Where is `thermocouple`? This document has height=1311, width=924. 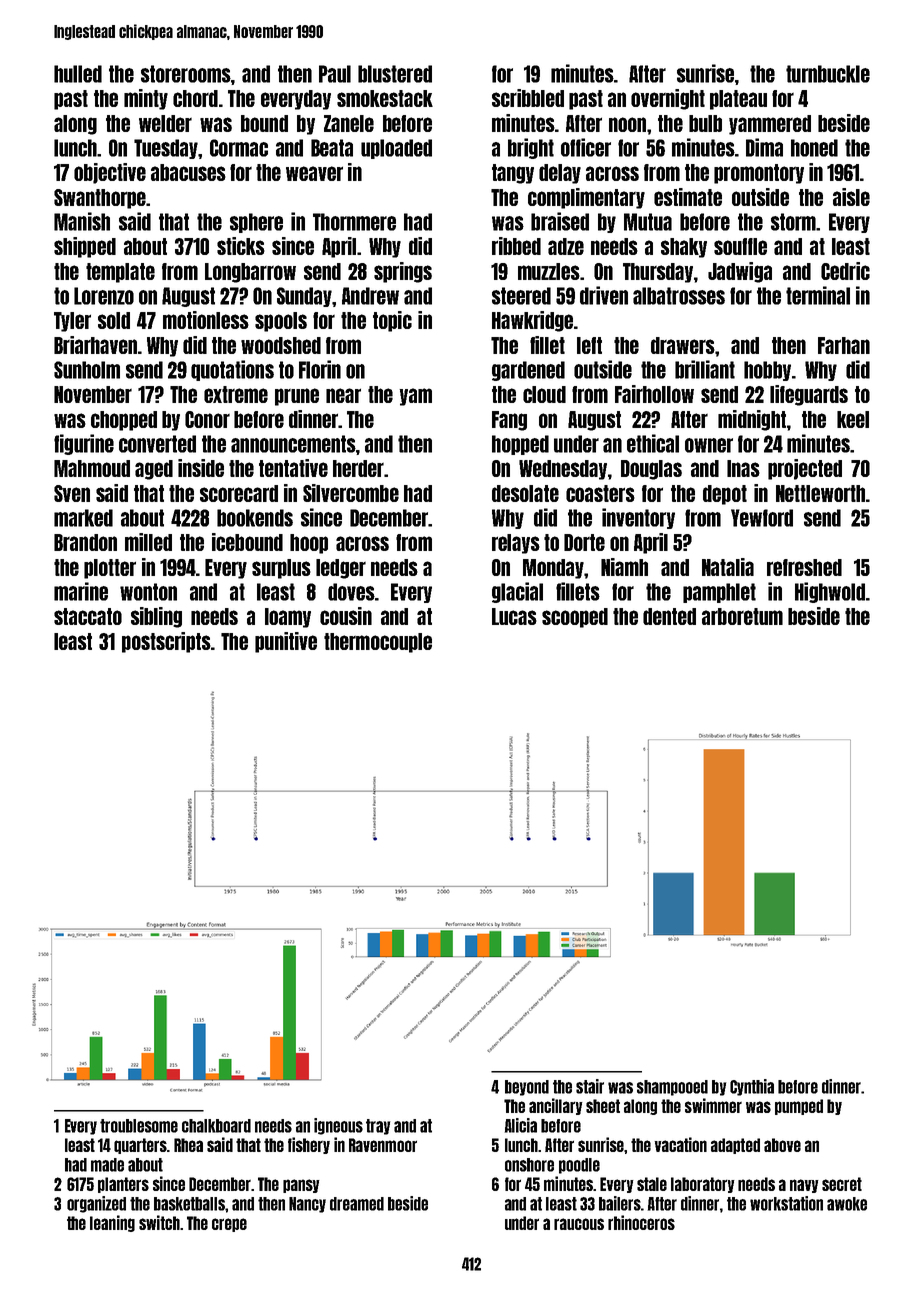
thermocouple is located at coordinates (378, 643).
